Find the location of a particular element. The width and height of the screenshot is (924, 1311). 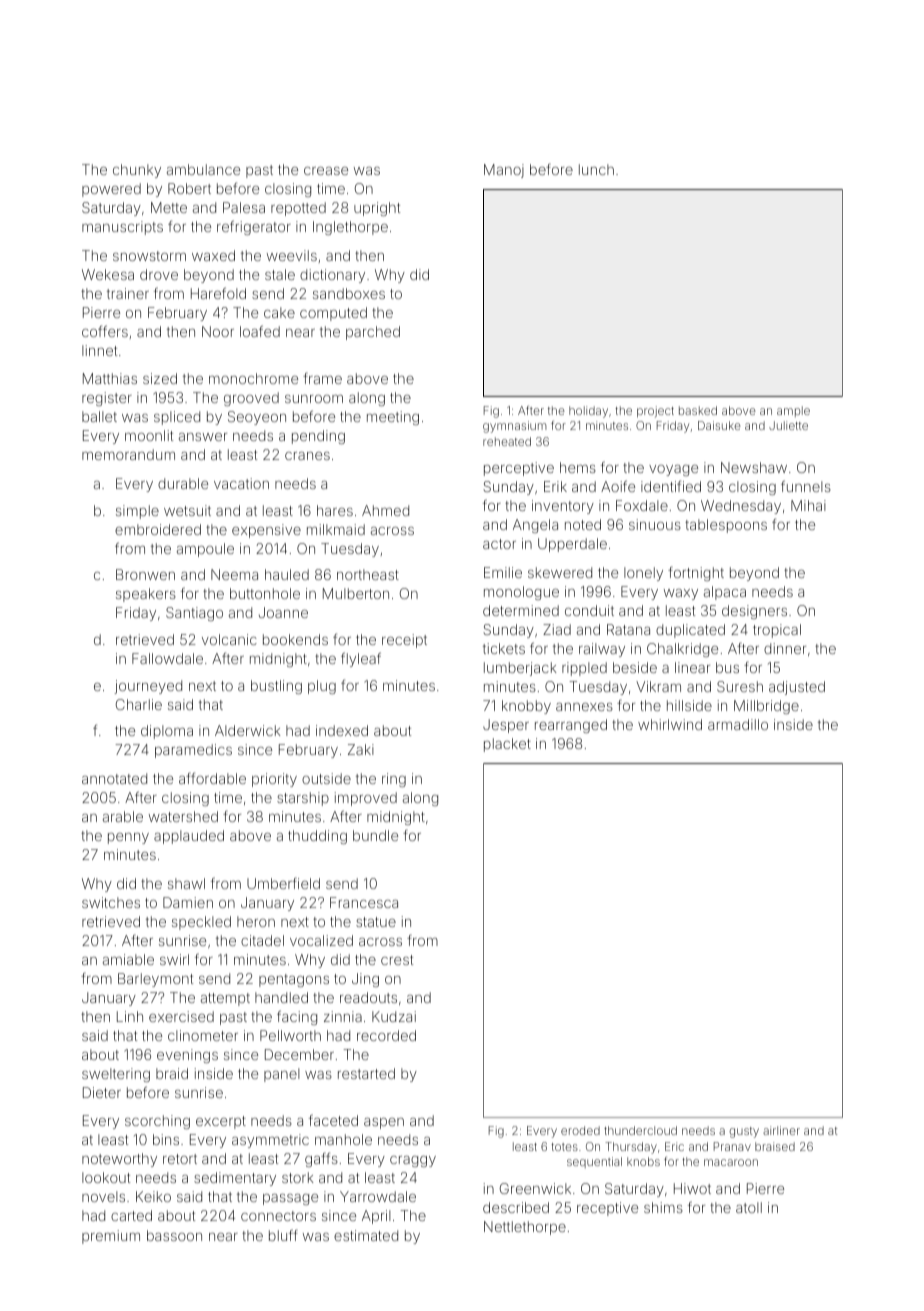

Eric is located at coordinates (674, 1146).
